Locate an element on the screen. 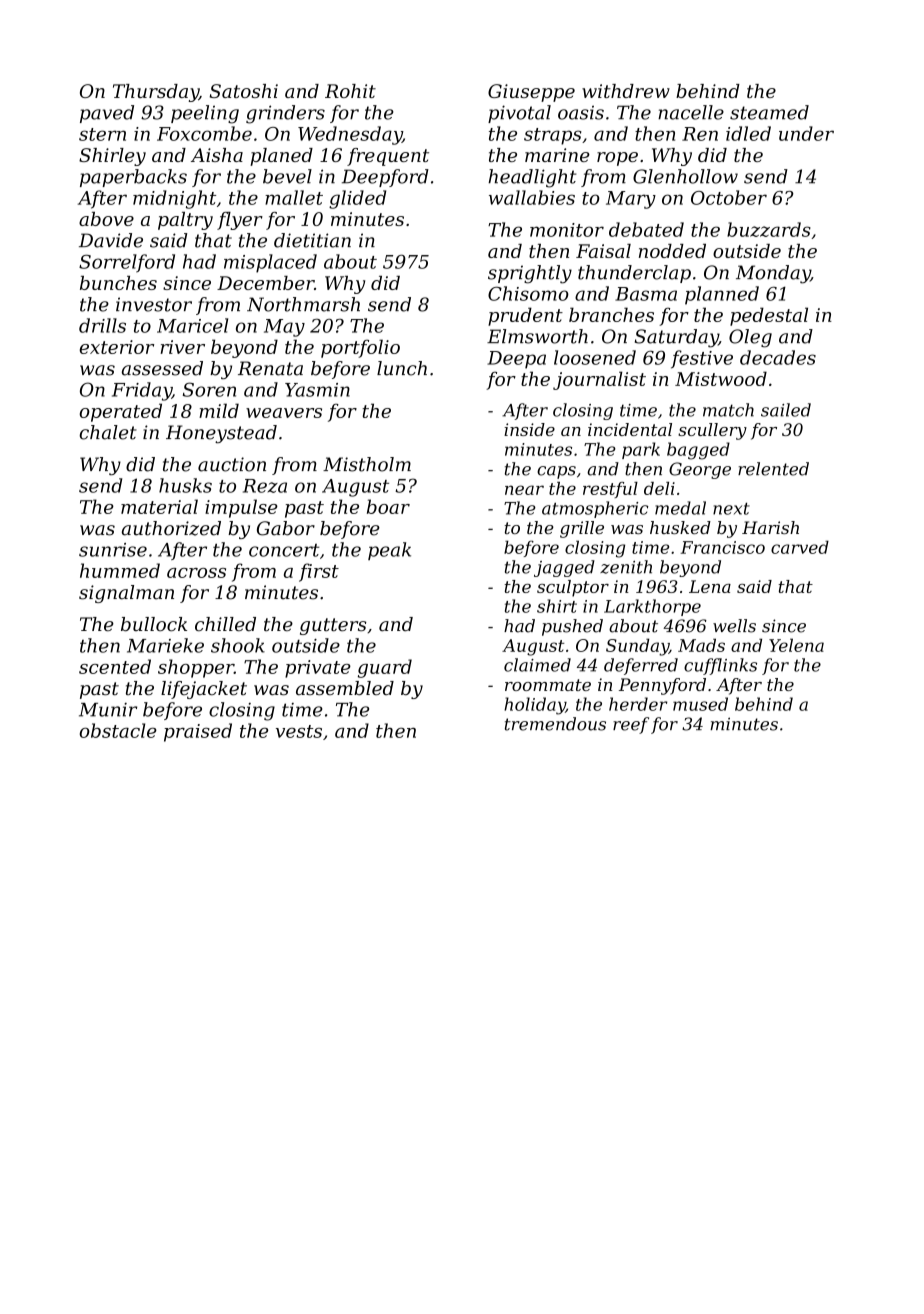 This screenshot has height=1314, width=924. withdrew is located at coordinates (626, 91).
